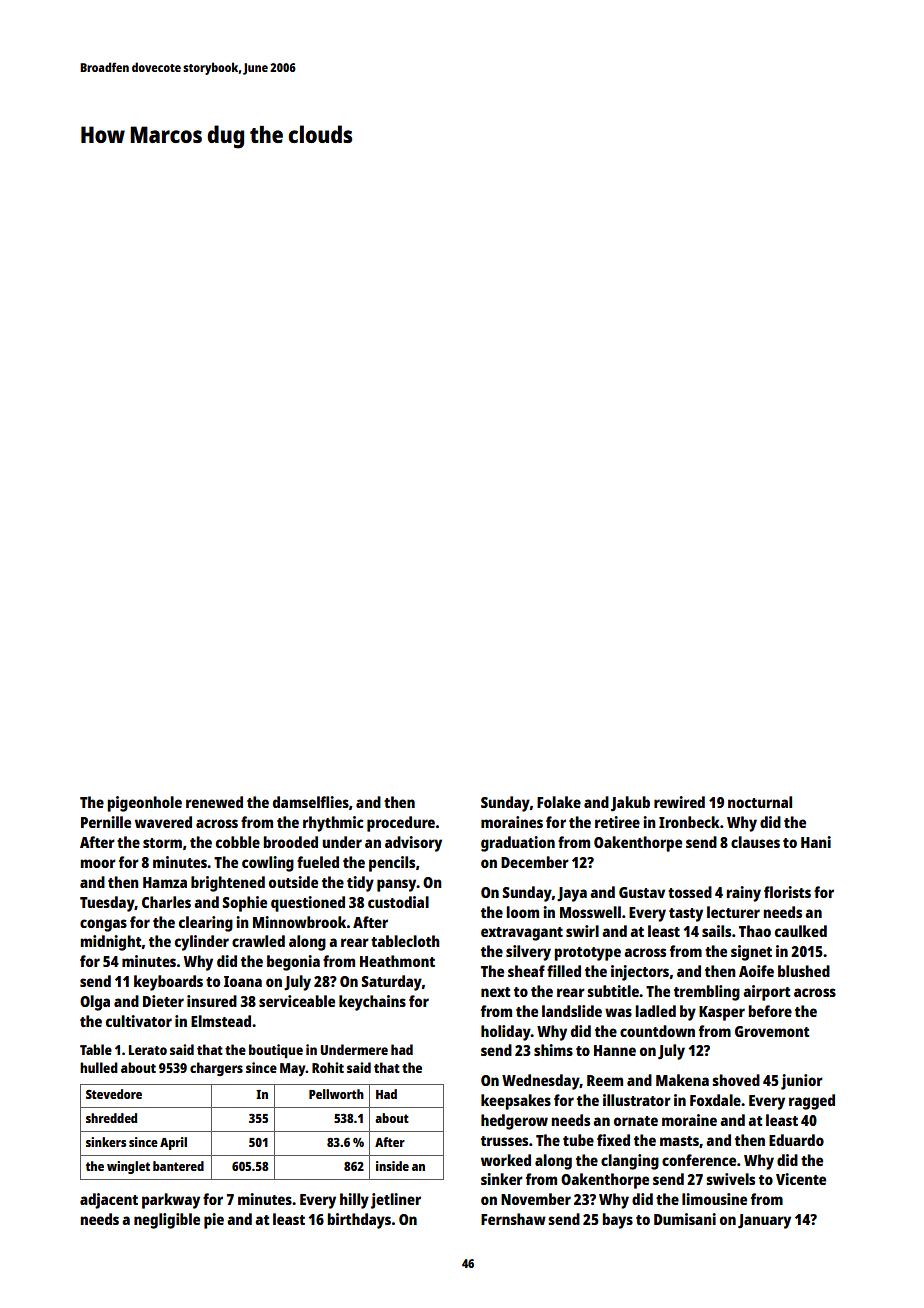 The image size is (924, 1308). What do you see at coordinates (615, 1050) in the screenshot?
I see `Hanne` at bounding box center [615, 1050].
